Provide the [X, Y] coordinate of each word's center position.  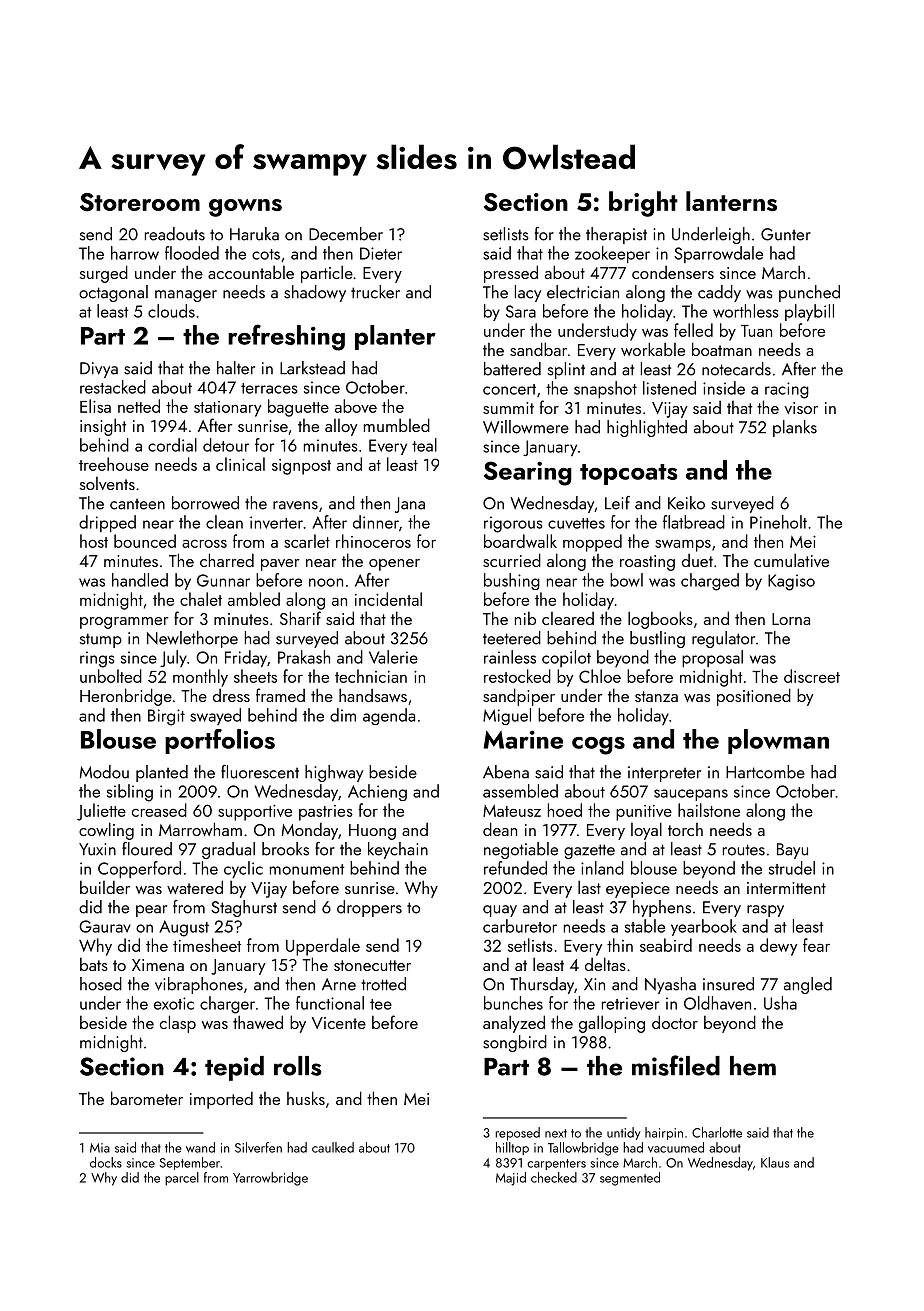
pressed [511, 274]
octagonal [113, 293]
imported [221, 1100]
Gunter [786, 234]
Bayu [792, 851]
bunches [513, 1003]
